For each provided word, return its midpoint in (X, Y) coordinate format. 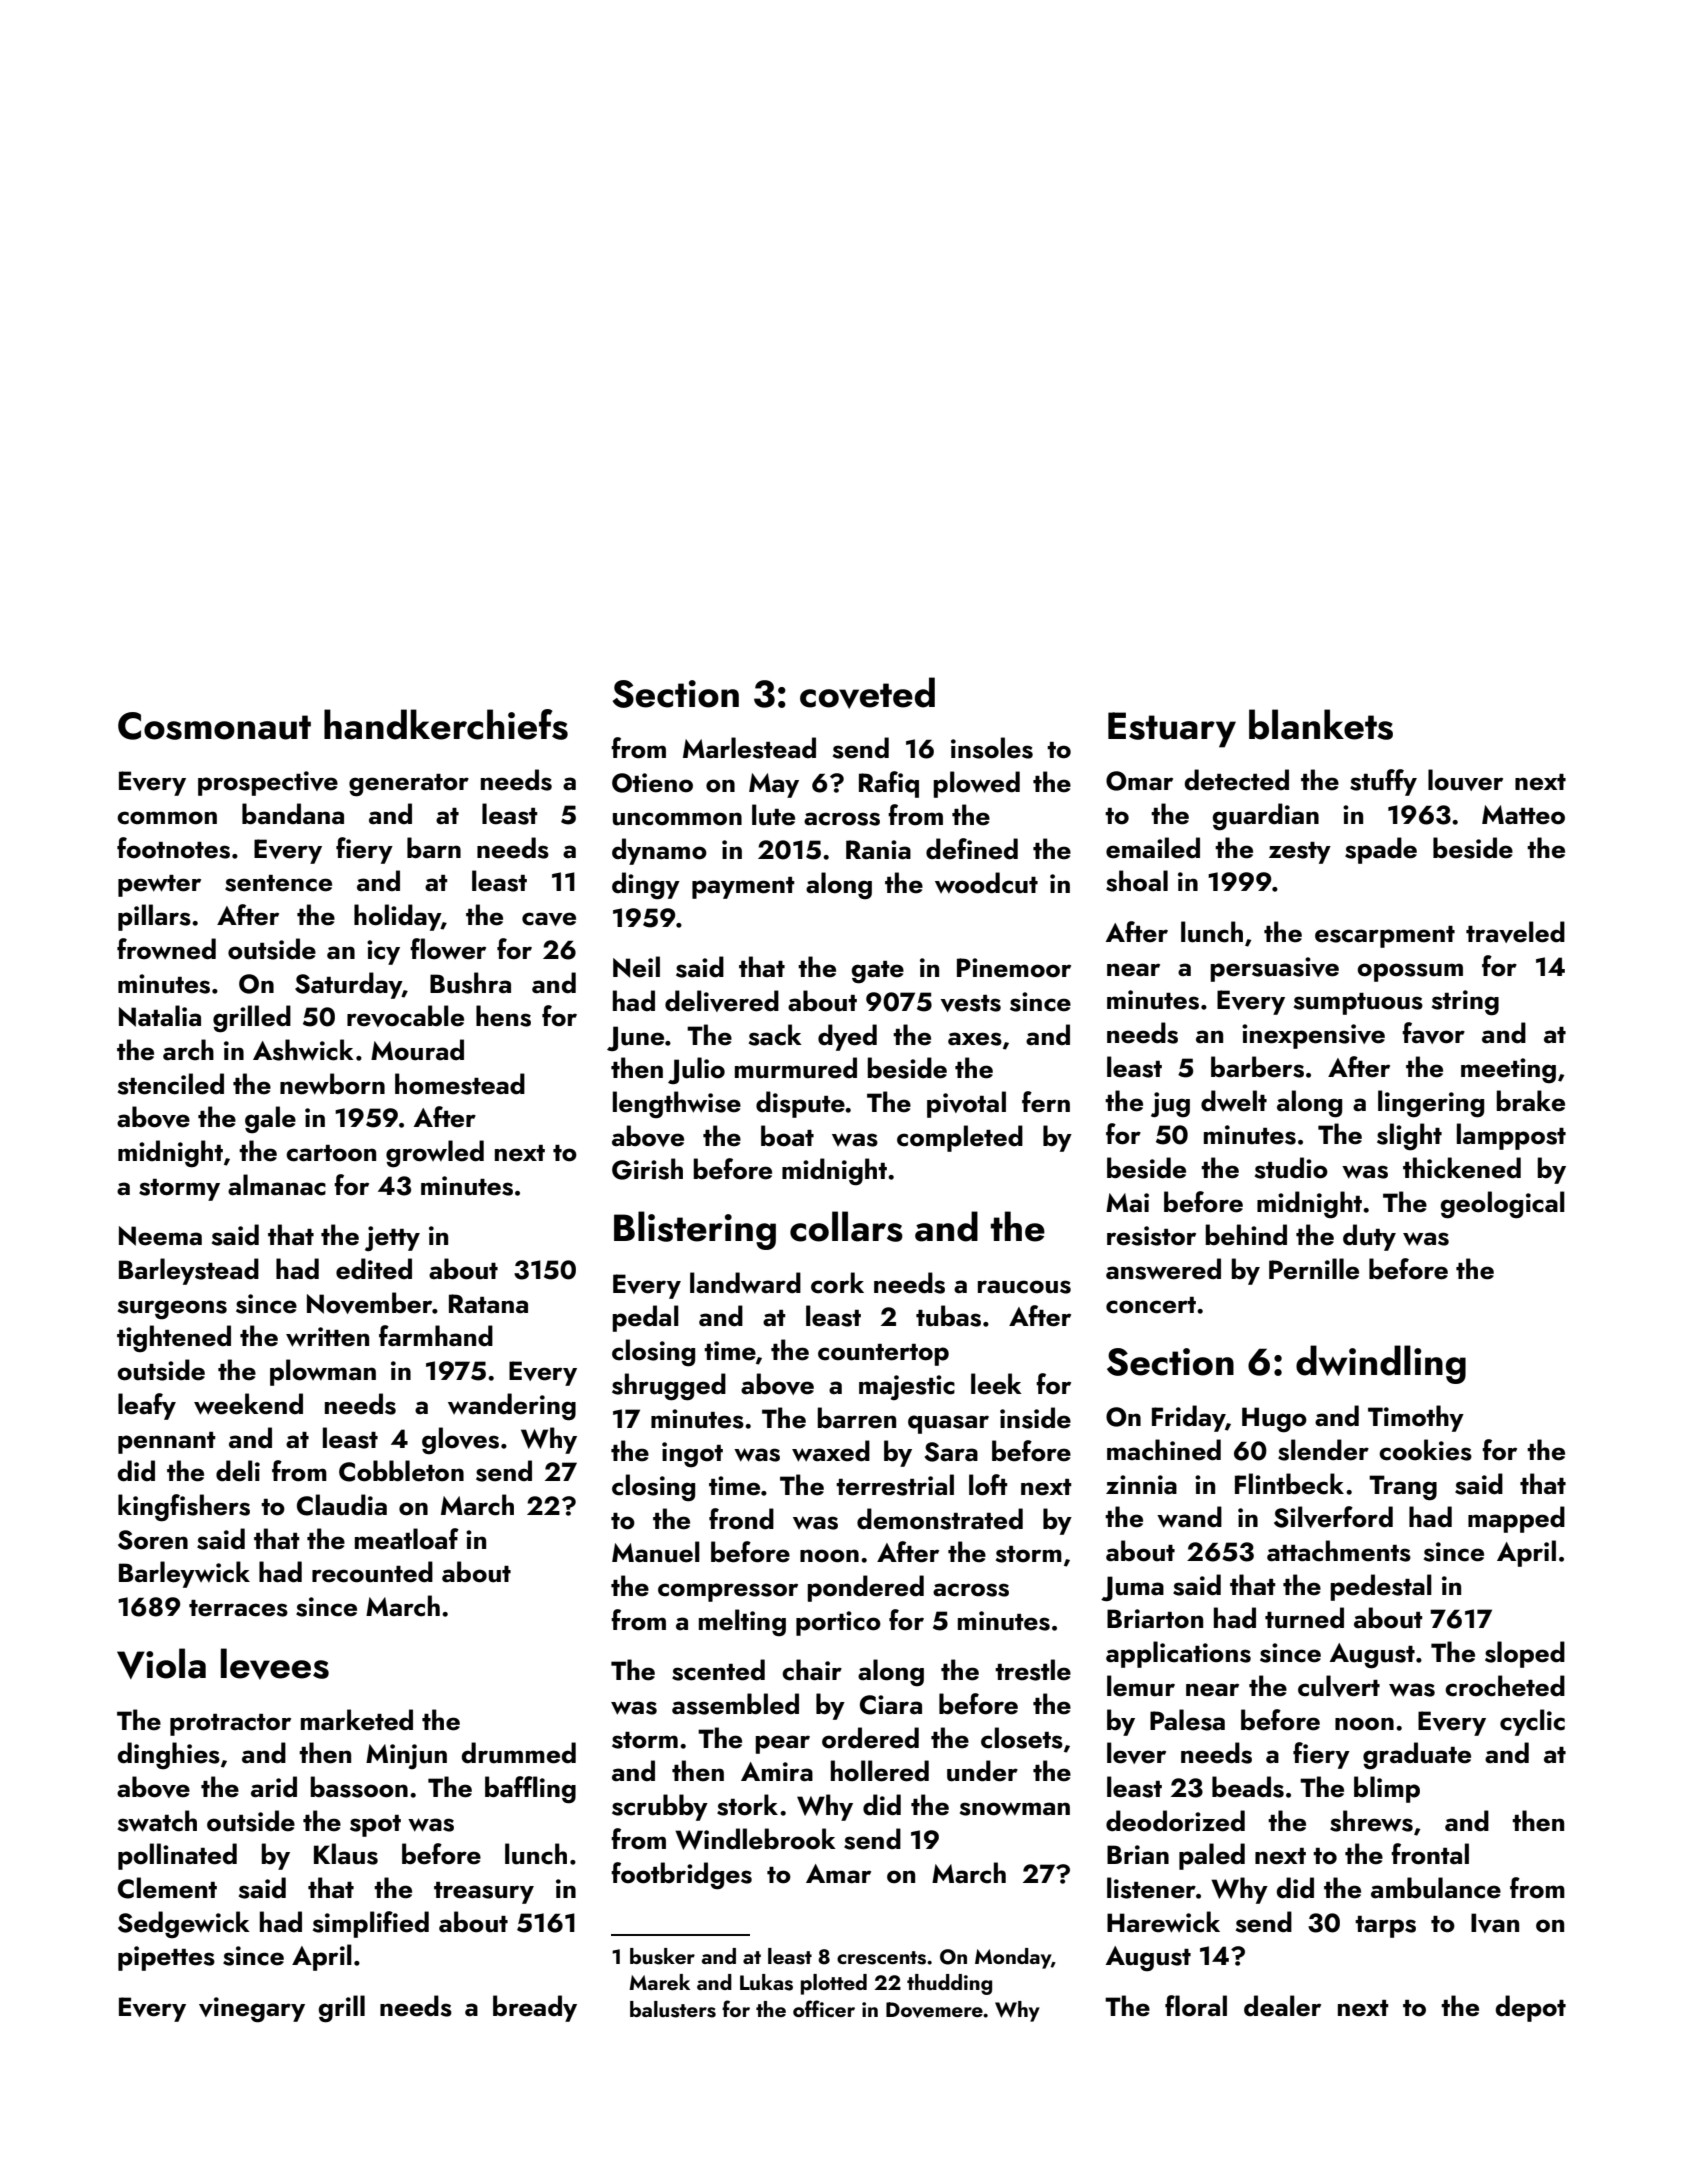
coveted (867, 693)
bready (535, 2008)
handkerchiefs (446, 724)
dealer (1282, 2006)
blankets (1321, 724)
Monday (1013, 1958)
